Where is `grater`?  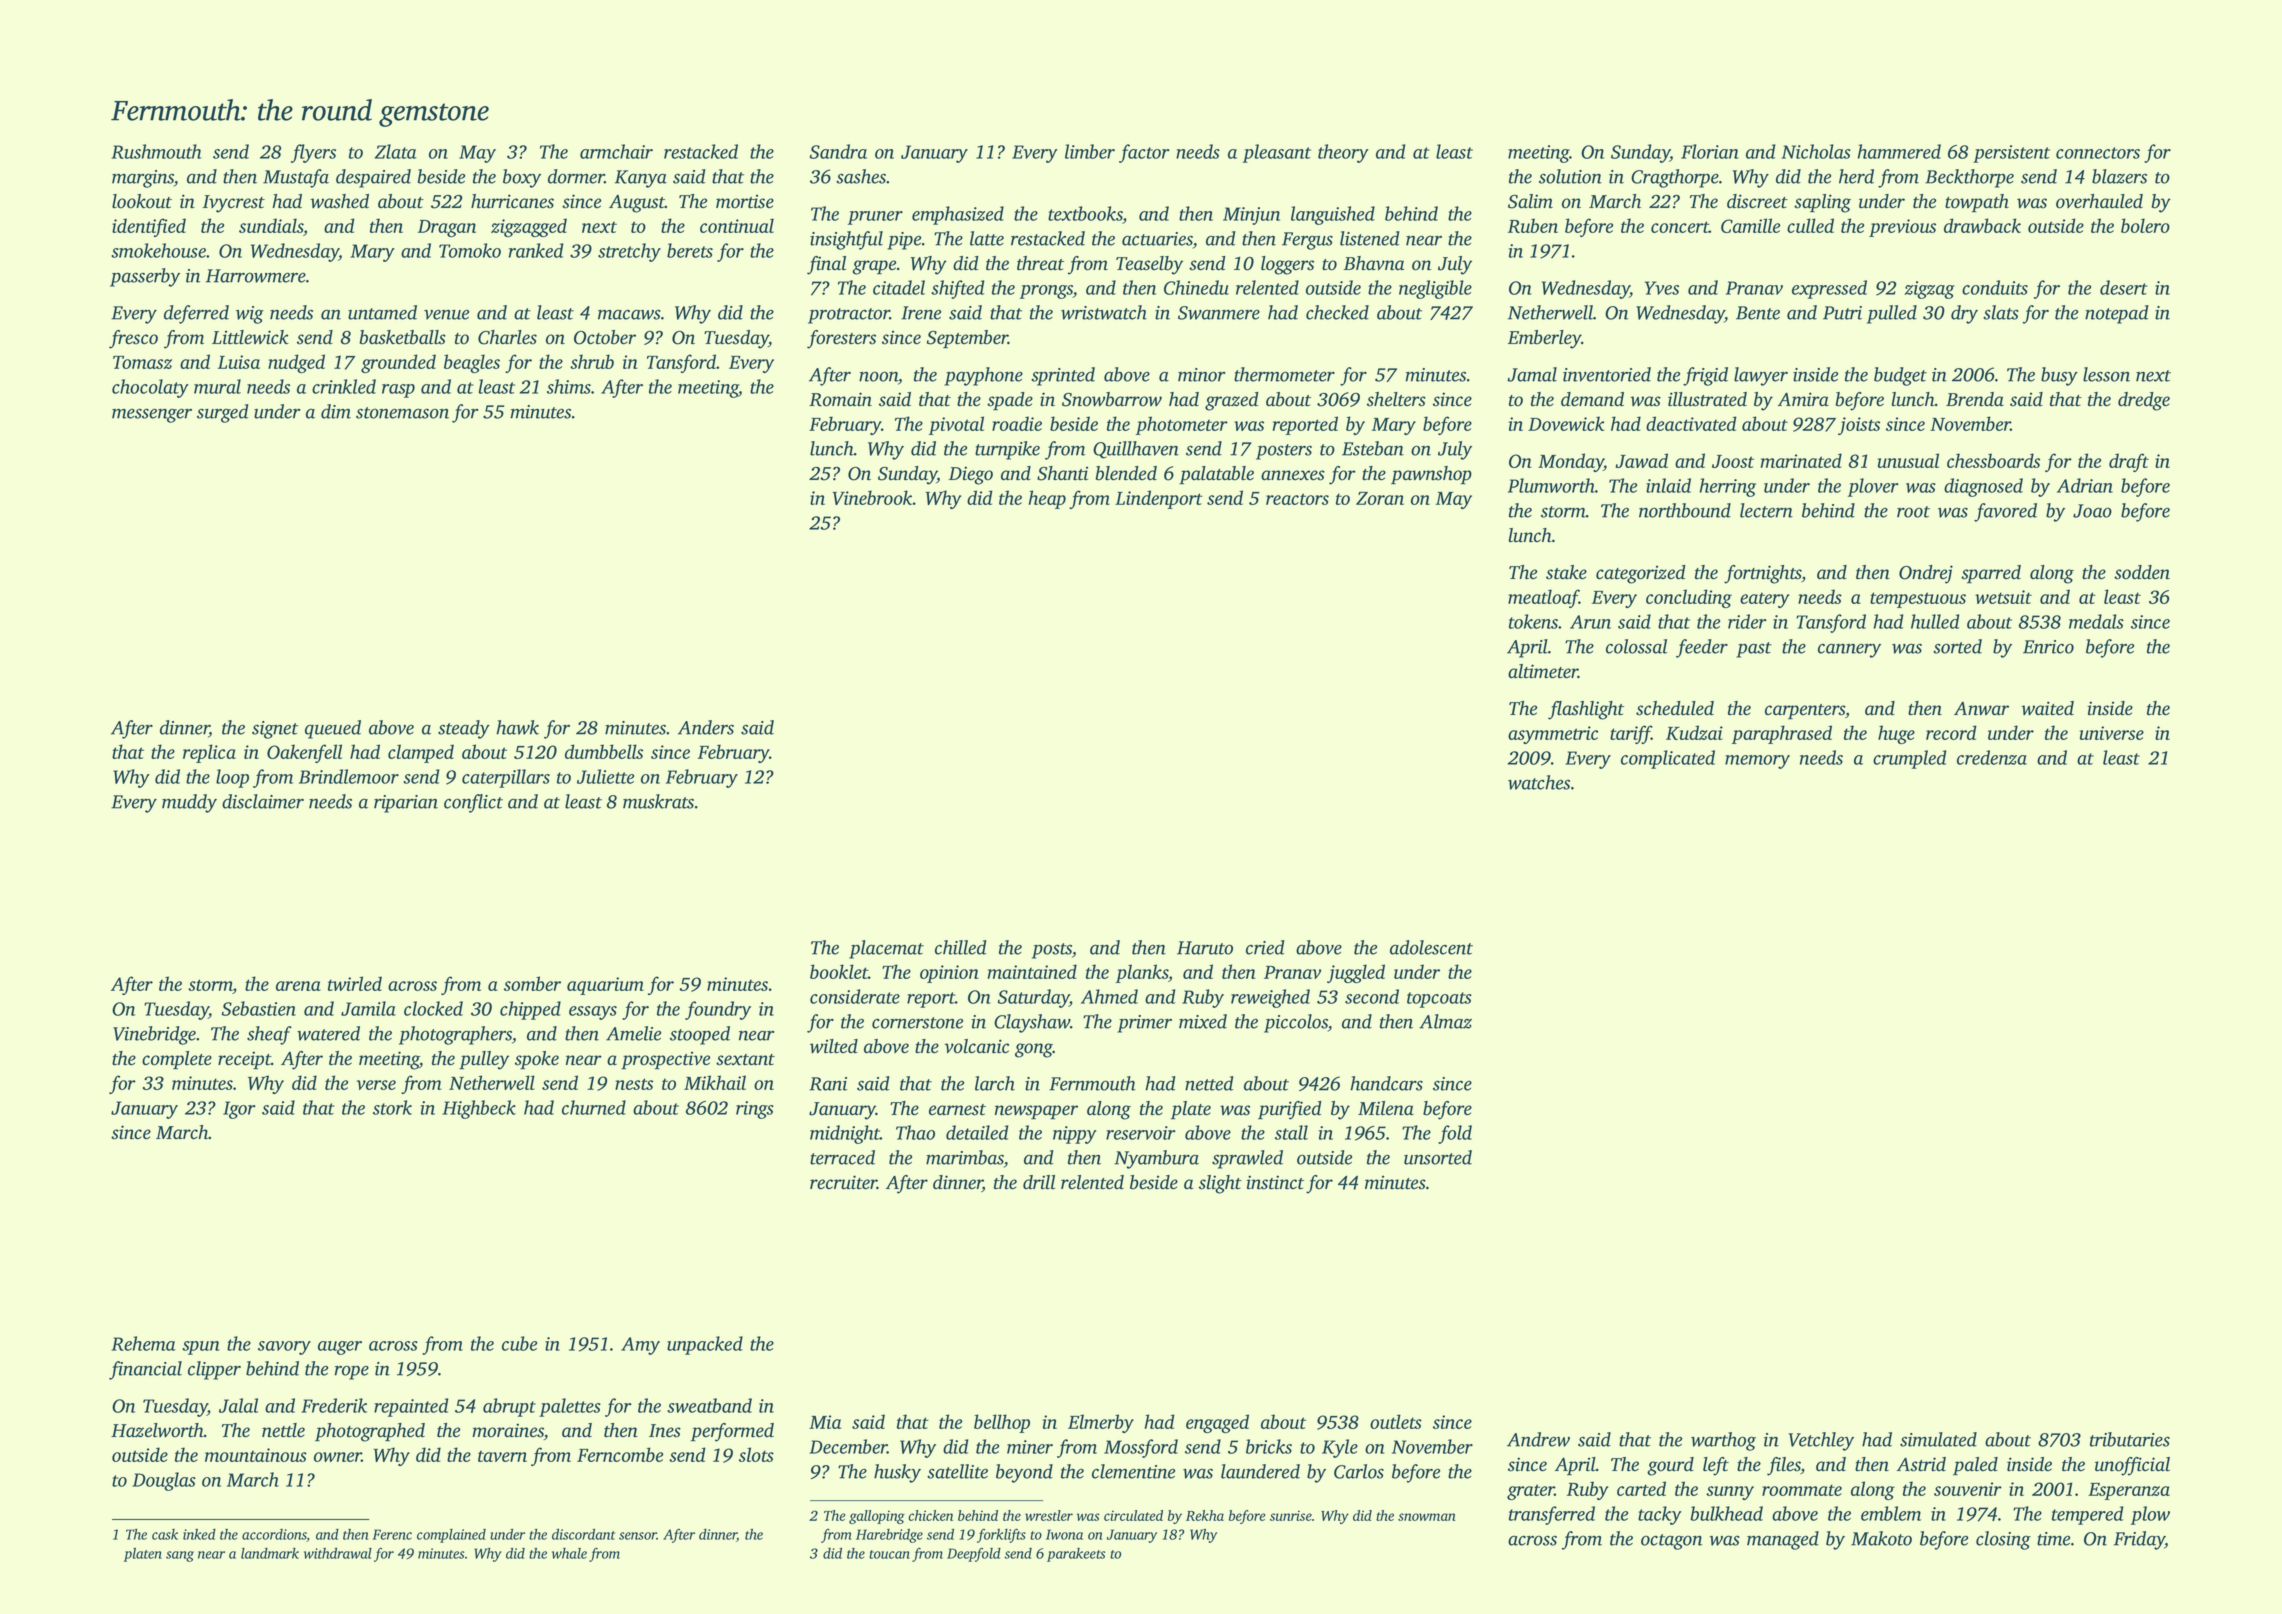
grater is located at coordinates (1531, 1492).
